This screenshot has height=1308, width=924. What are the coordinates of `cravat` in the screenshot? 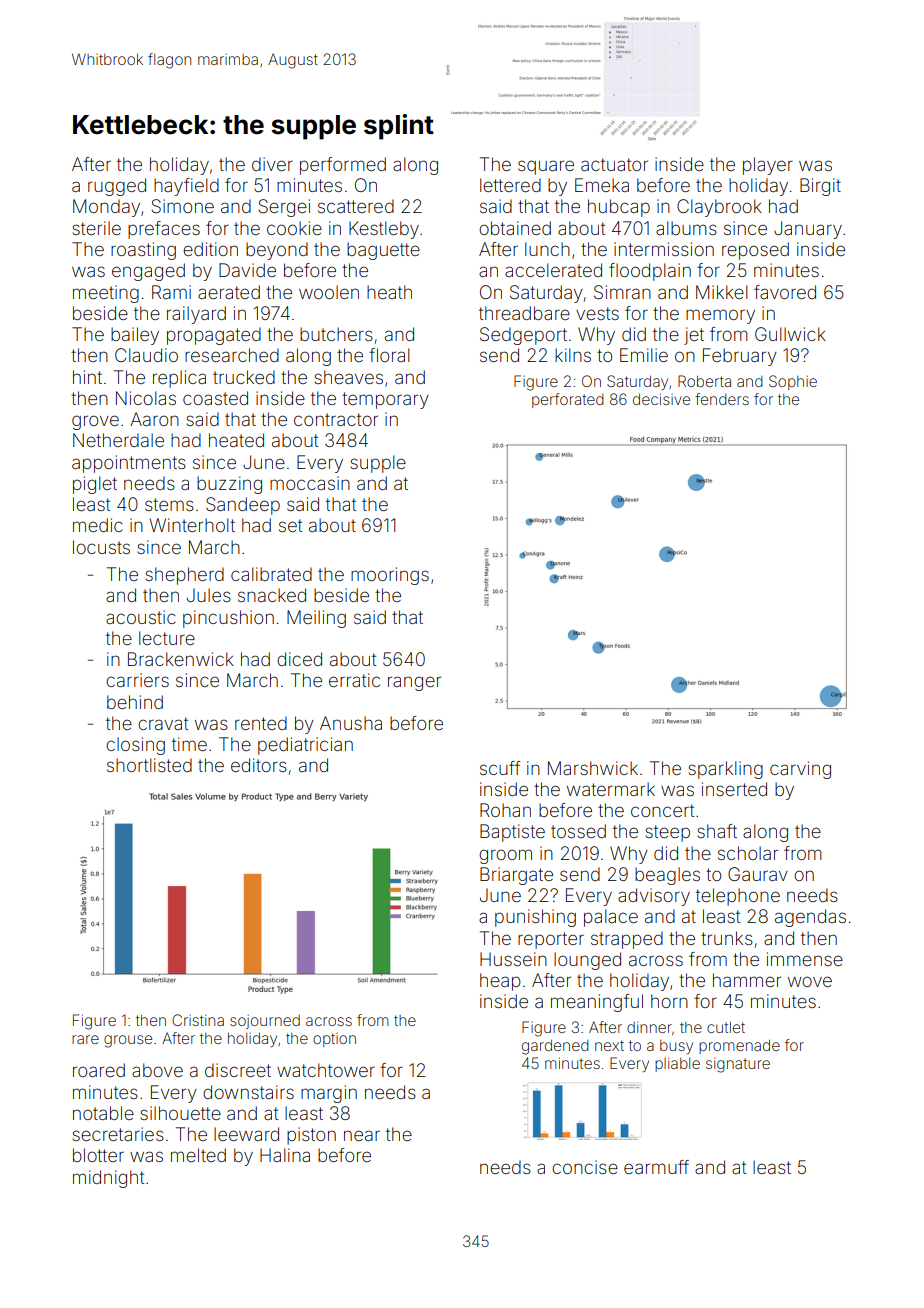 It's located at (163, 723).
